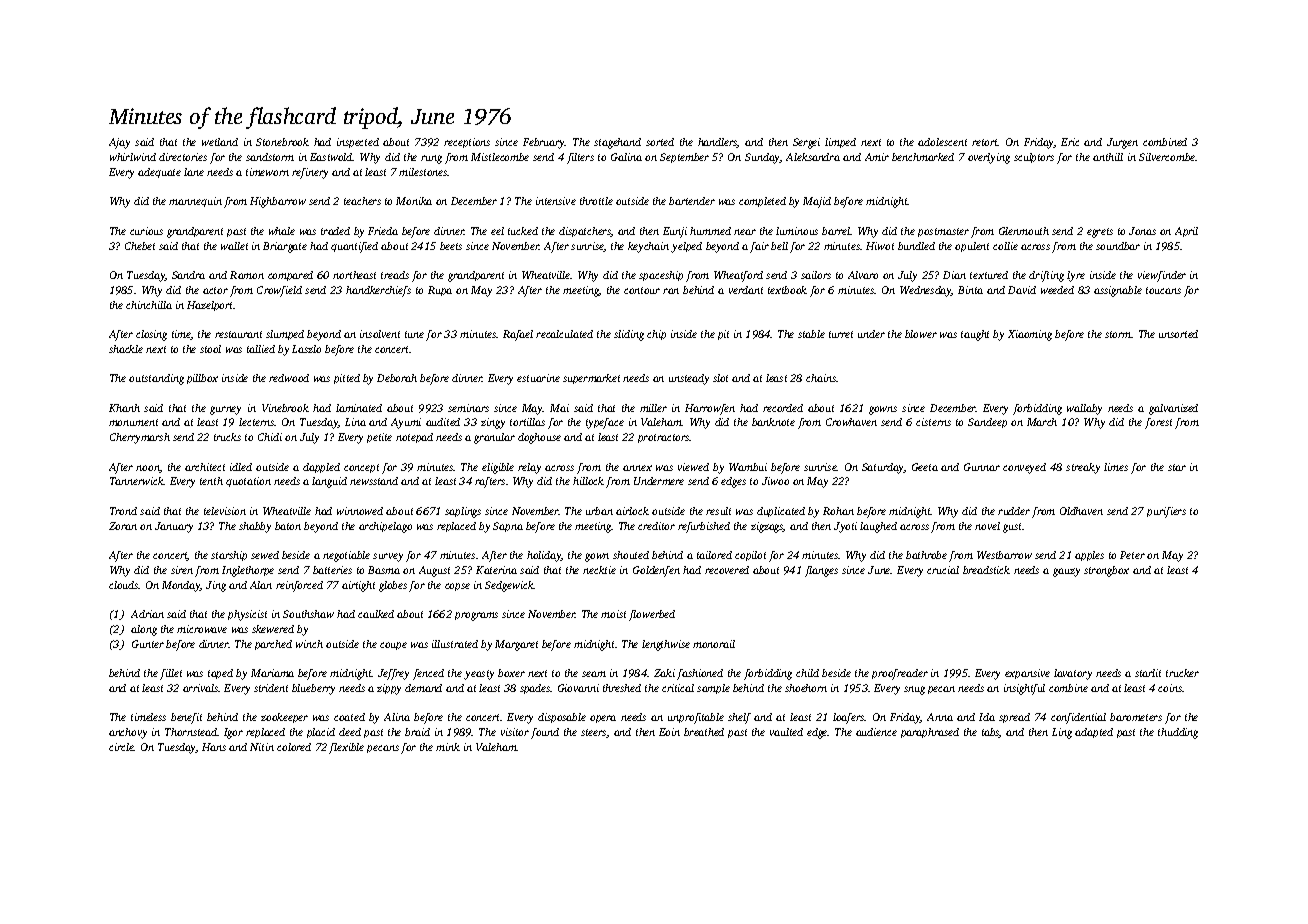 Image resolution: width=1308 pixels, height=924 pixels. Describe the element at coordinates (700, 674) in the screenshot. I see `fashioned` at that location.
